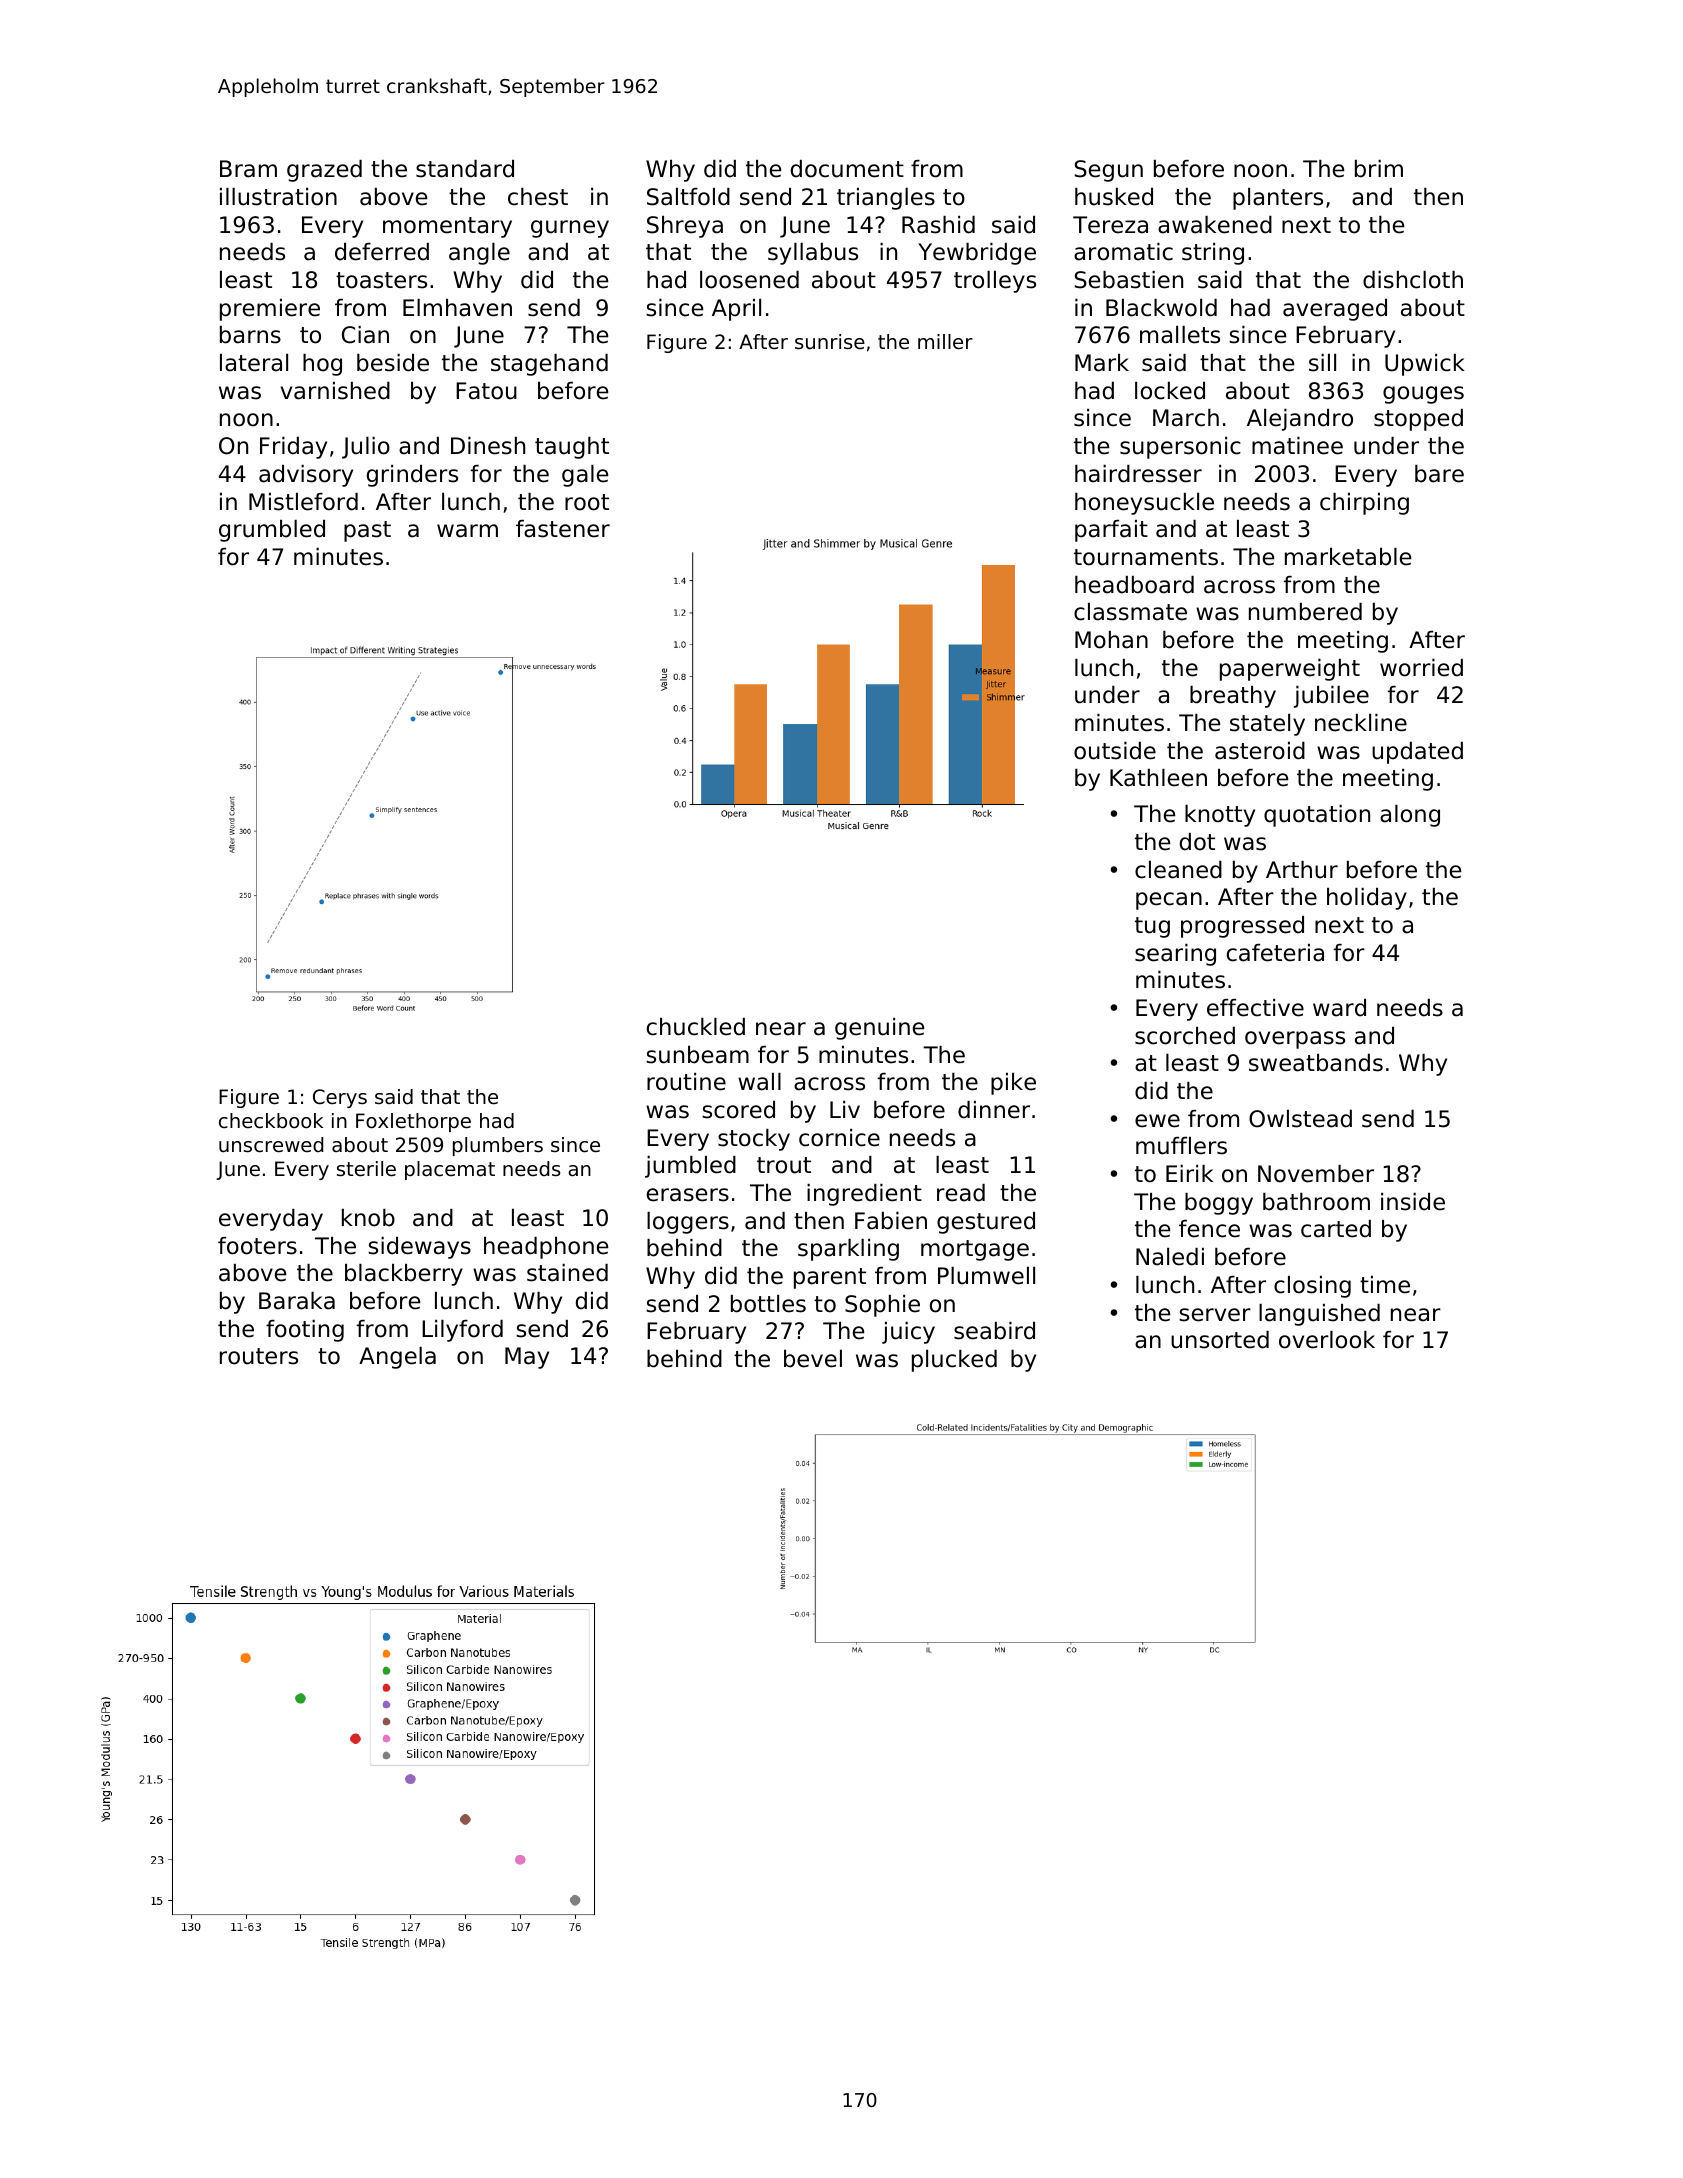 The image size is (1683, 2178). What do you see at coordinates (1175, 955) in the document?
I see `searing` at bounding box center [1175, 955].
